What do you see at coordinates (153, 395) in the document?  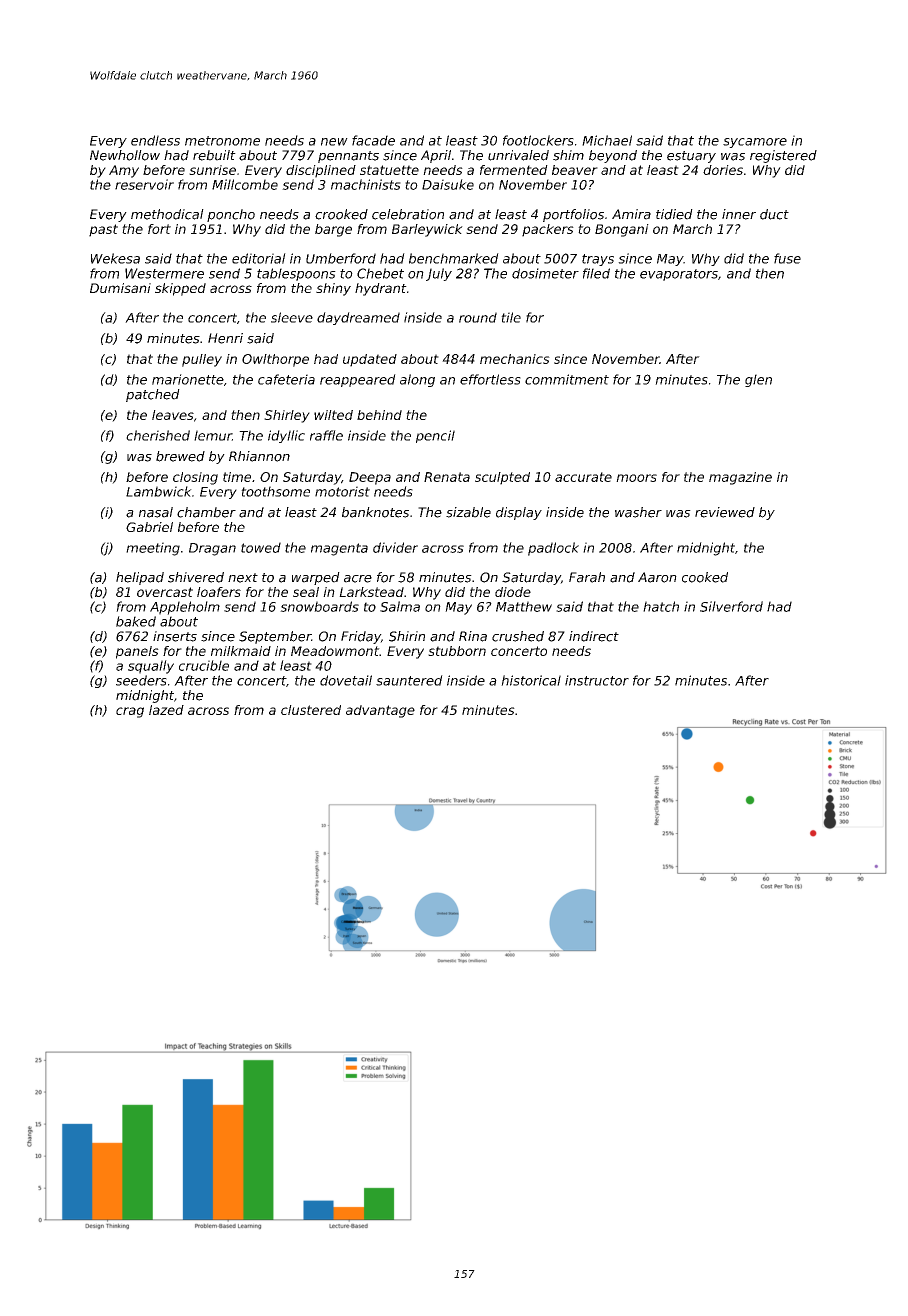 I see `patched` at bounding box center [153, 395].
